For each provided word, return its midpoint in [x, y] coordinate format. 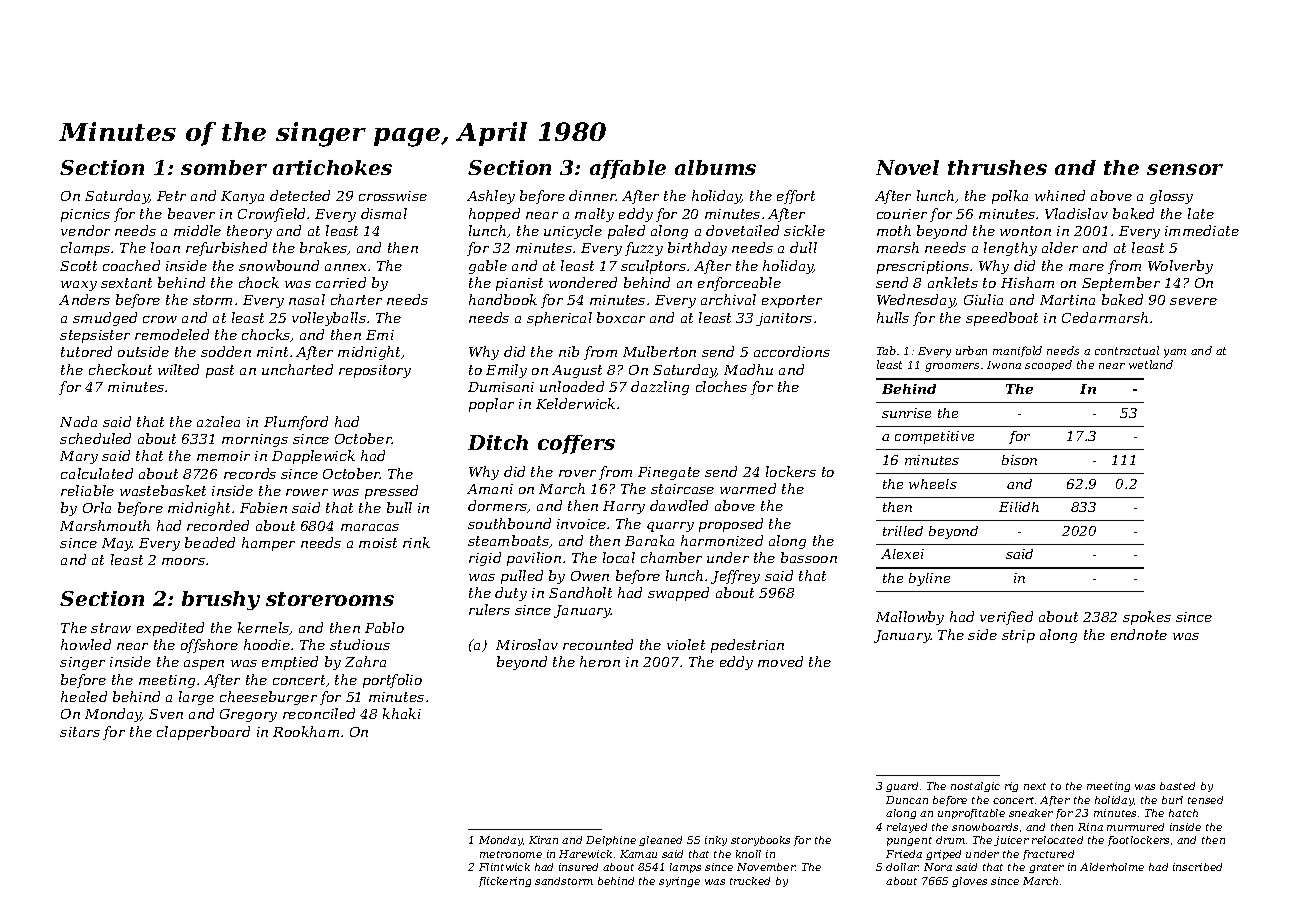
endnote [1139, 634]
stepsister [95, 336]
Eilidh [1019, 507]
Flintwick [504, 867]
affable [628, 169]
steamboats [508, 540]
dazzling [660, 388]
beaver [191, 213]
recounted [598, 644]
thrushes [997, 167]
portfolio [392, 681]
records [250, 473]
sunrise [906, 413]
